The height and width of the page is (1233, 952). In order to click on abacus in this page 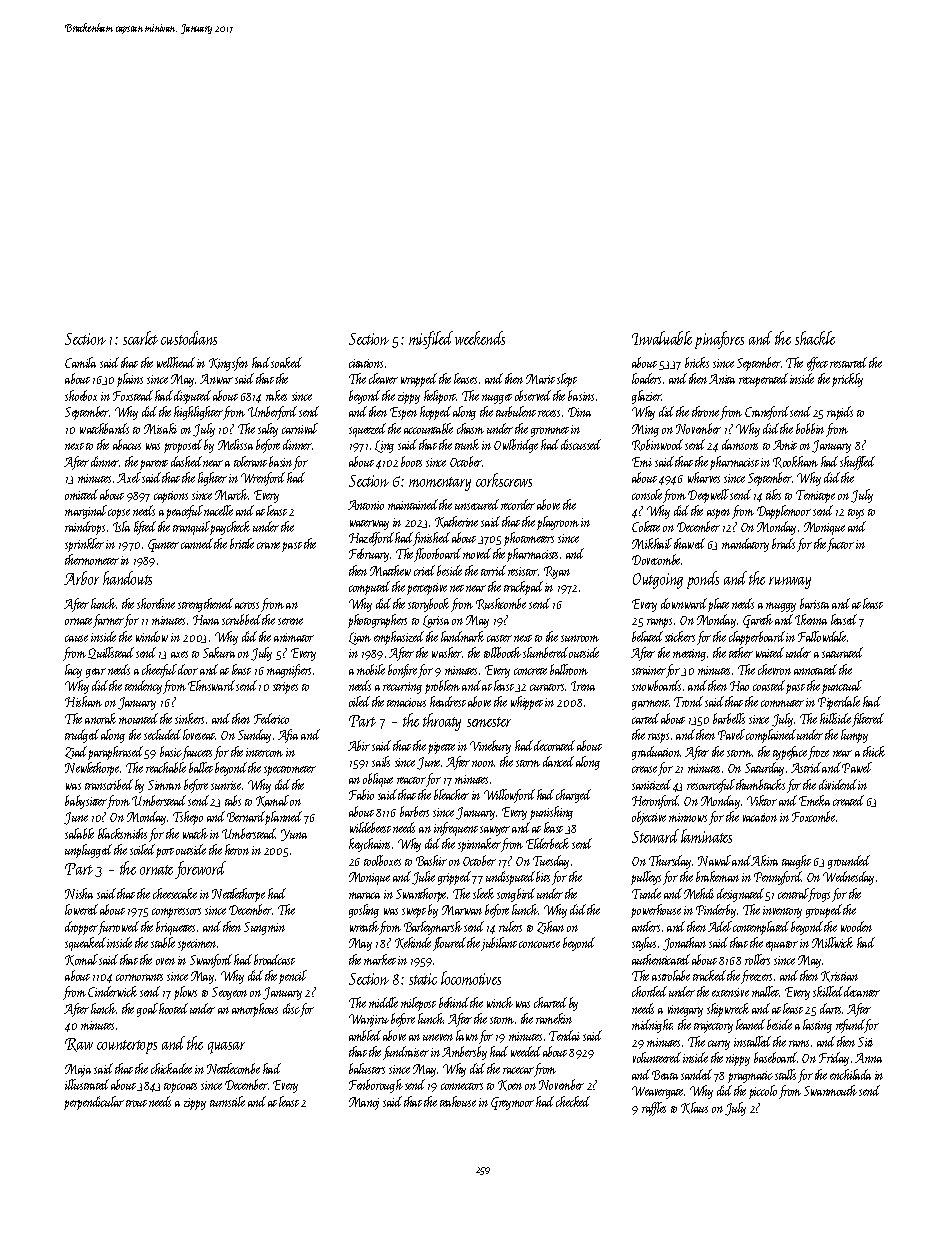, I will do `click(127, 444)`.
